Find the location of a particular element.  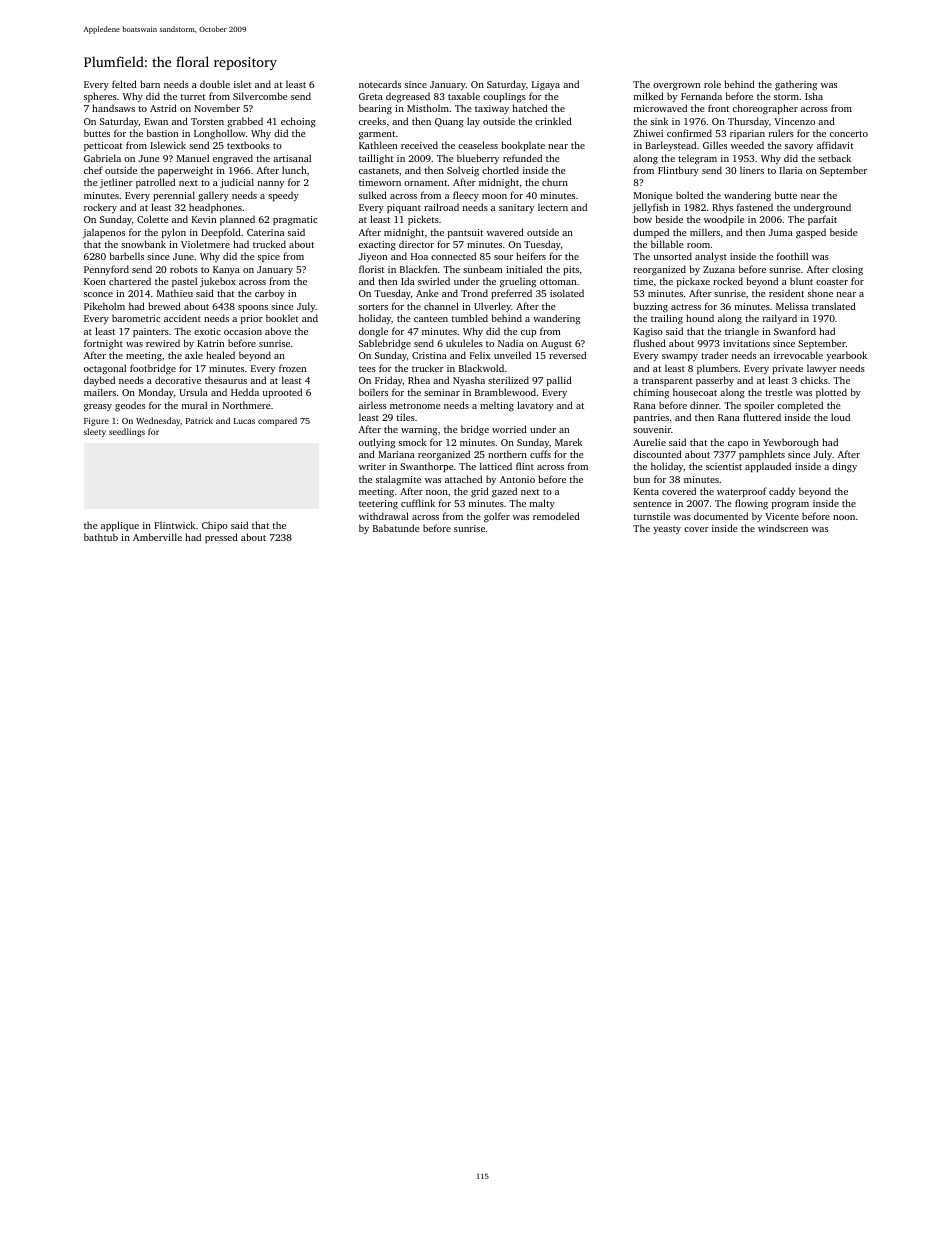

islet is located at coordinates (243, 84).
